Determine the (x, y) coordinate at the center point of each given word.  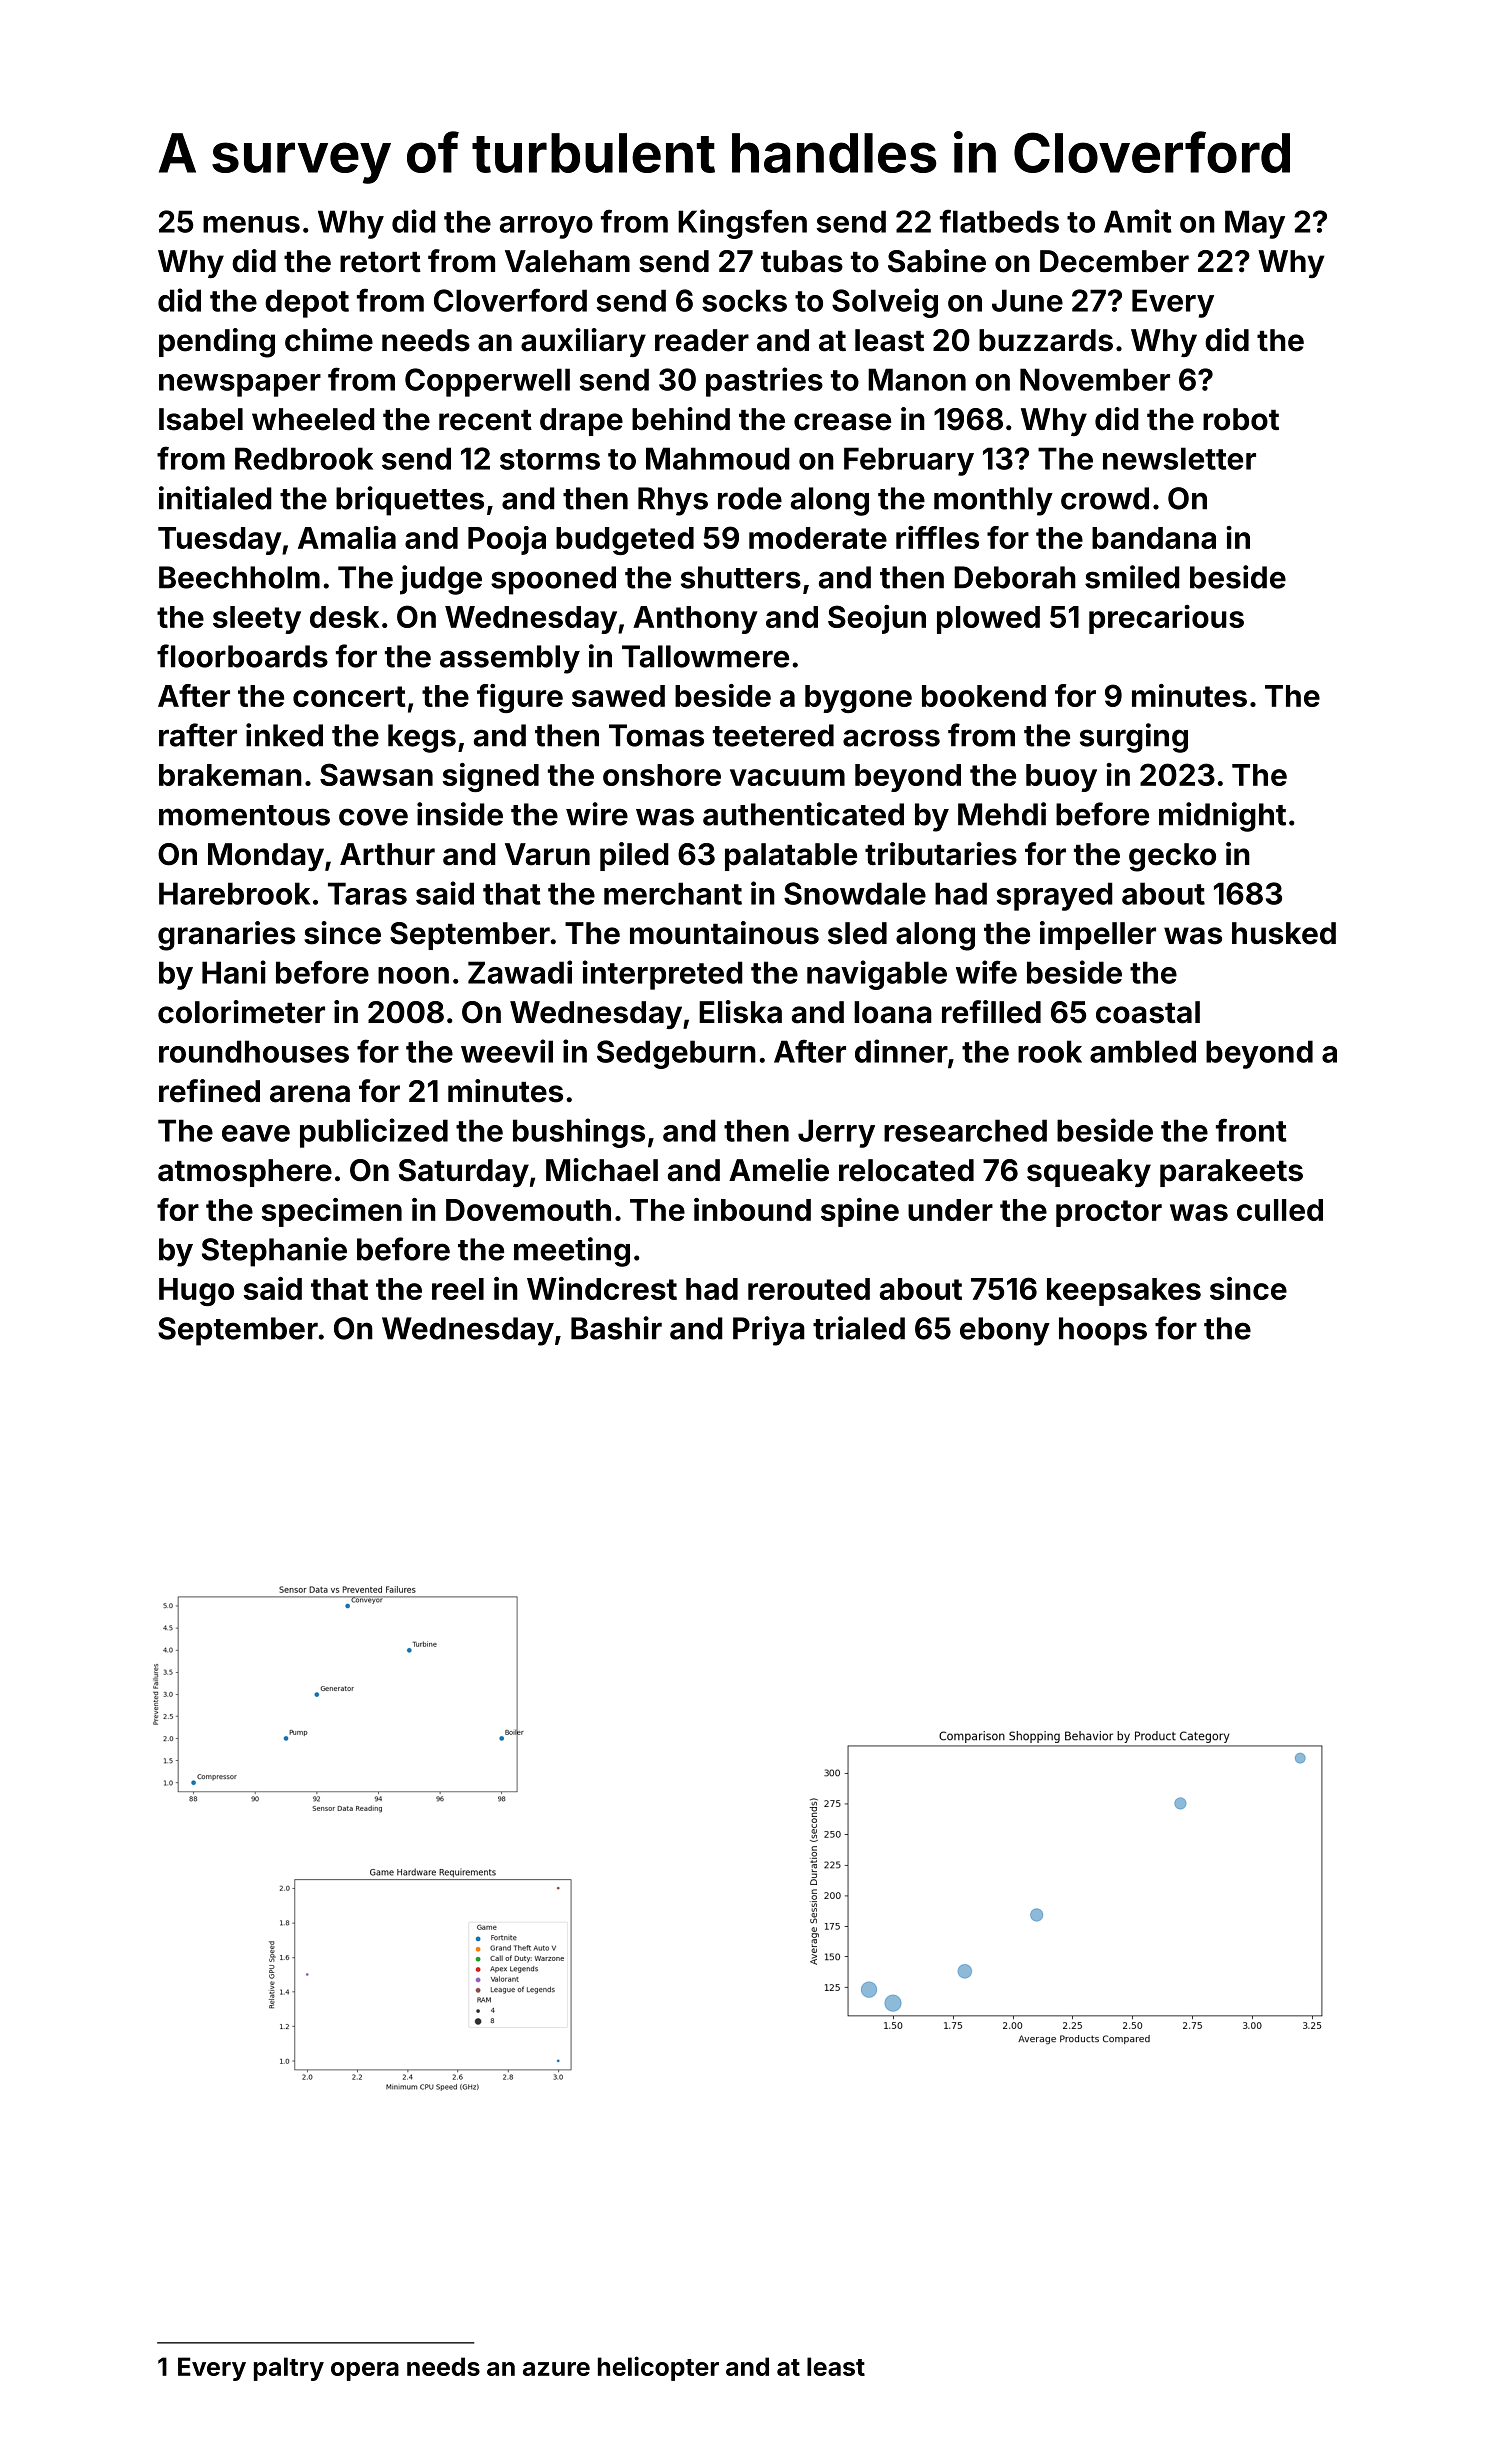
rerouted (809, 1289)
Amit (1138, 221)
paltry (289, 2369)
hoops (1103, 1331)
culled (1280, 1210)
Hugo (196, 1292)
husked (1284, 933)
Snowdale (855, 893)
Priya (769, 1331)
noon (413, 975)
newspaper (240, 385)
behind (681, 419)
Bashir (616, 1328)
